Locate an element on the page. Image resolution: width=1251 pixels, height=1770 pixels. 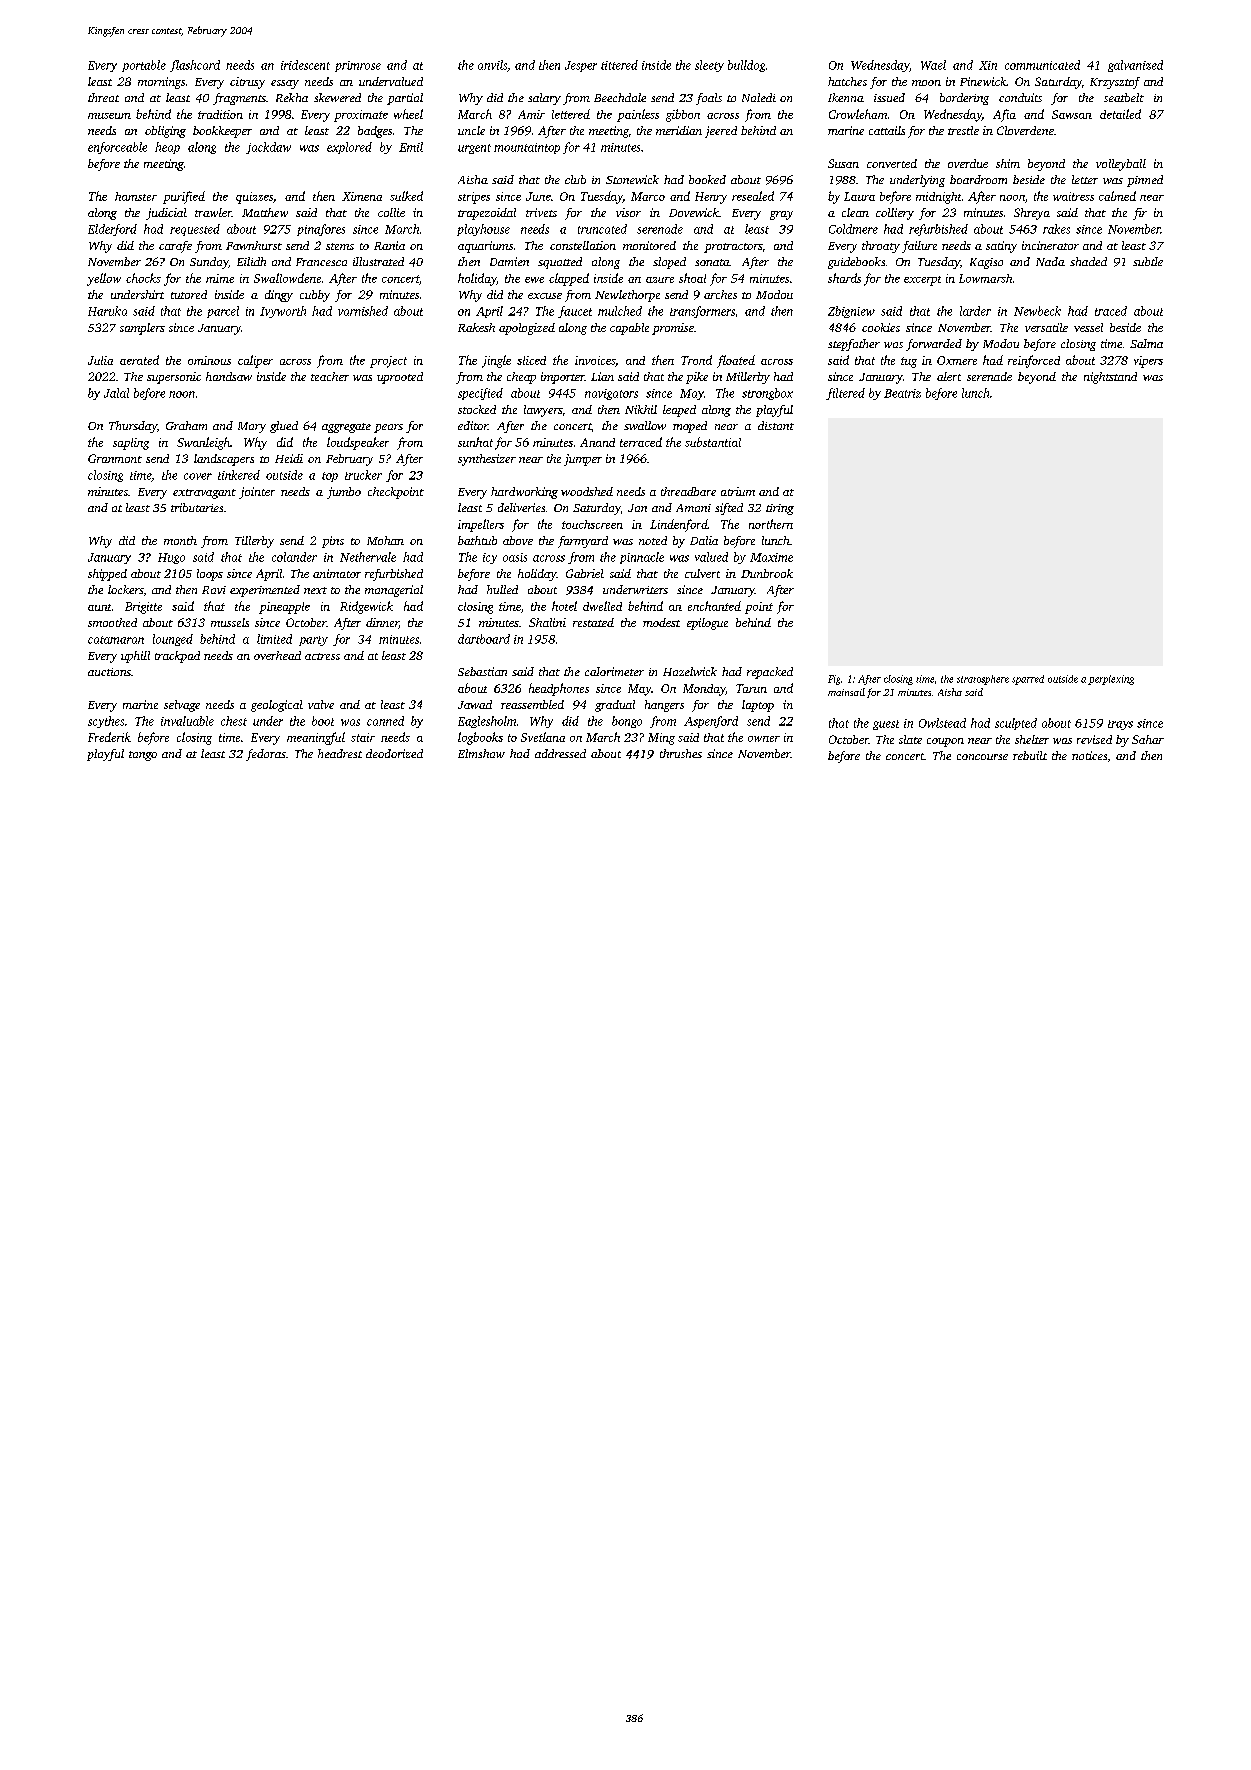
cubby is located at coordinates (315, 296).
